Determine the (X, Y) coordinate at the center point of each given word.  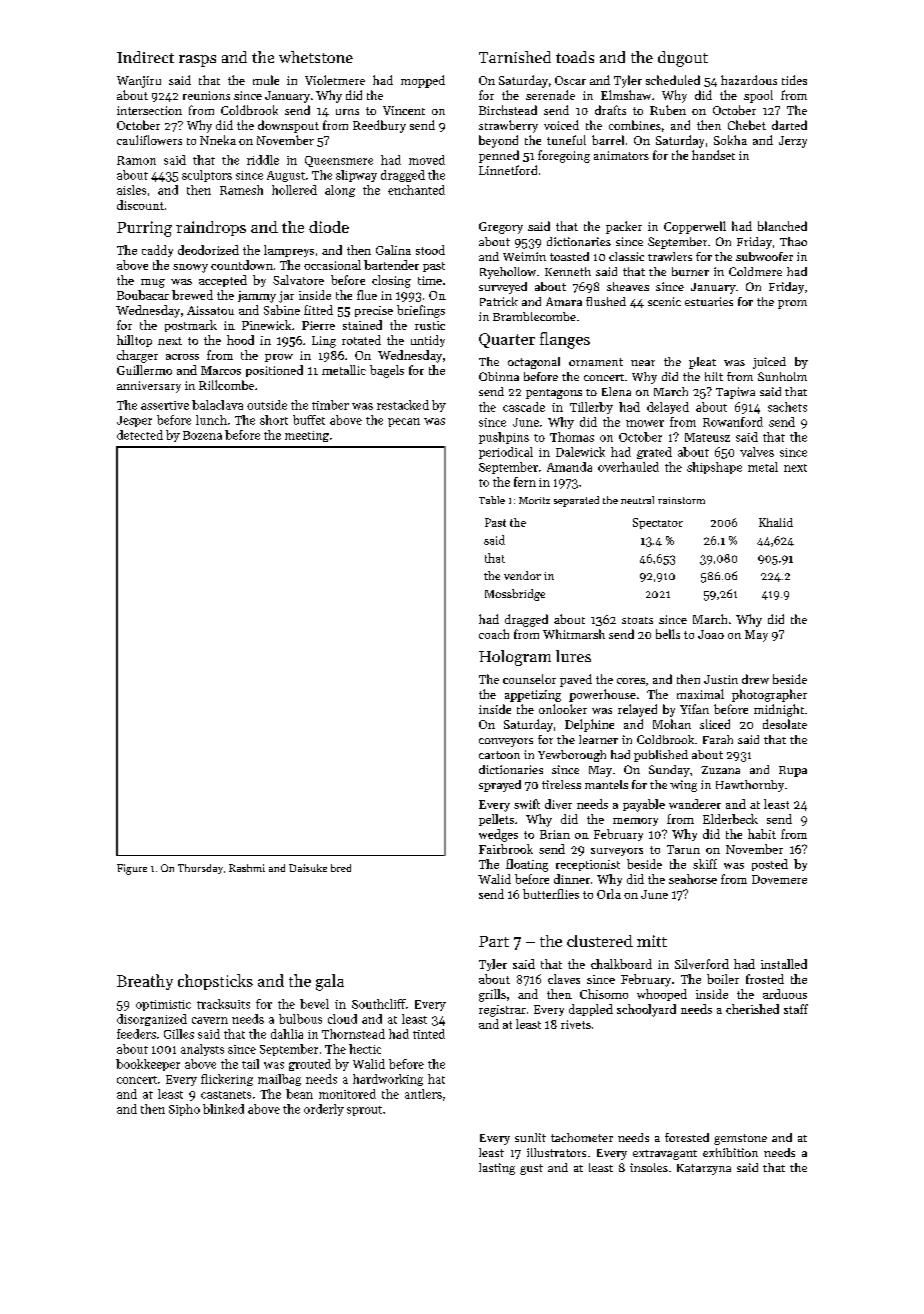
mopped (423, 81)
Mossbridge (515, 595)
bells (668, 634)
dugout (683, 59)
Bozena (202, 435)
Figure (132, 869)
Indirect (145, 57)
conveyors (506, 742)
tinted (429, 1034)
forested (687, 1137)
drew (755, 679)
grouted (310, 1065)
